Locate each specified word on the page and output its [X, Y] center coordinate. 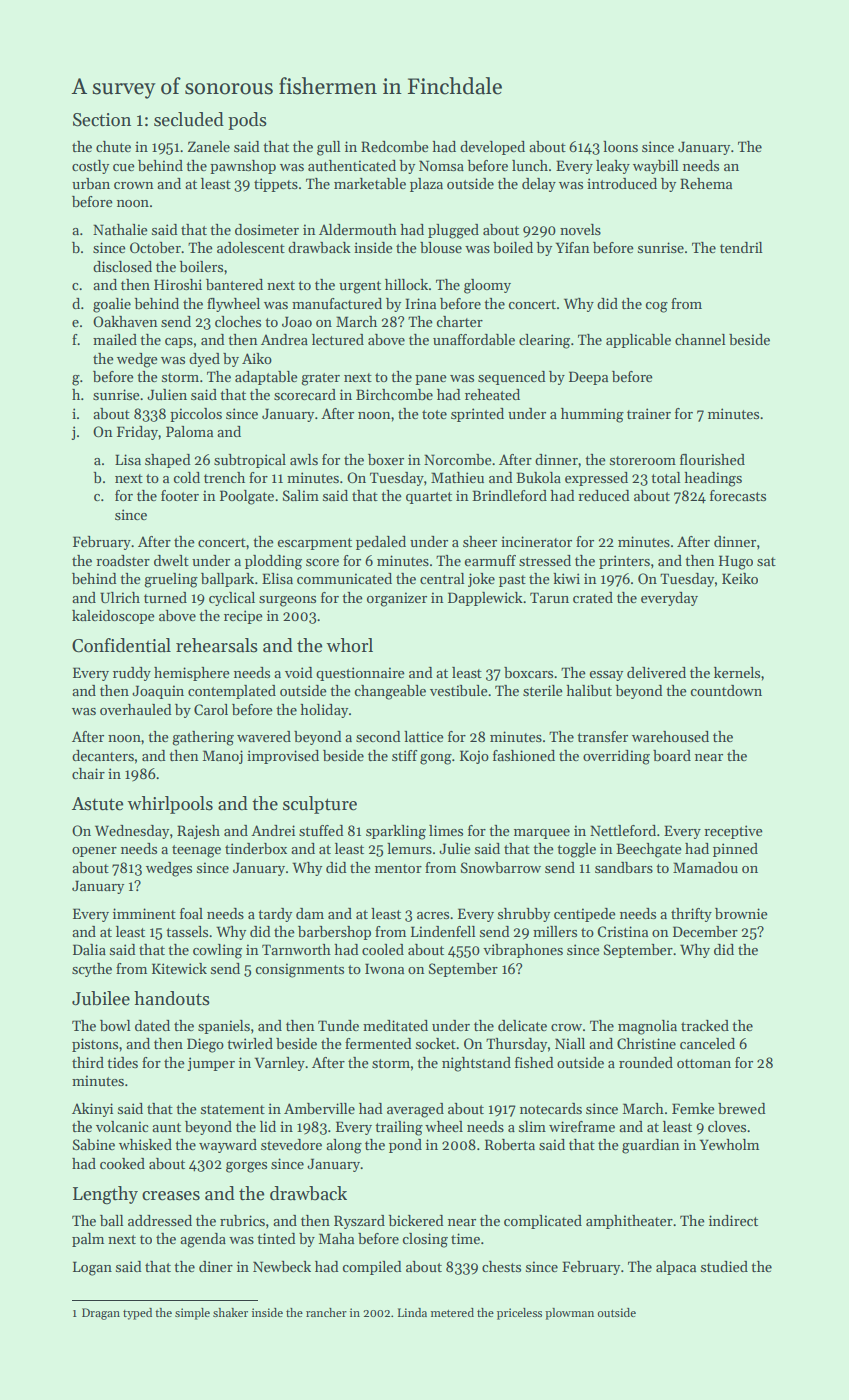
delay [539, 185]
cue [124, 167]
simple [192, 1314]
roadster [123, 560]
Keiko [740, 578]
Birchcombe [394, 394]
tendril [741, 247]
